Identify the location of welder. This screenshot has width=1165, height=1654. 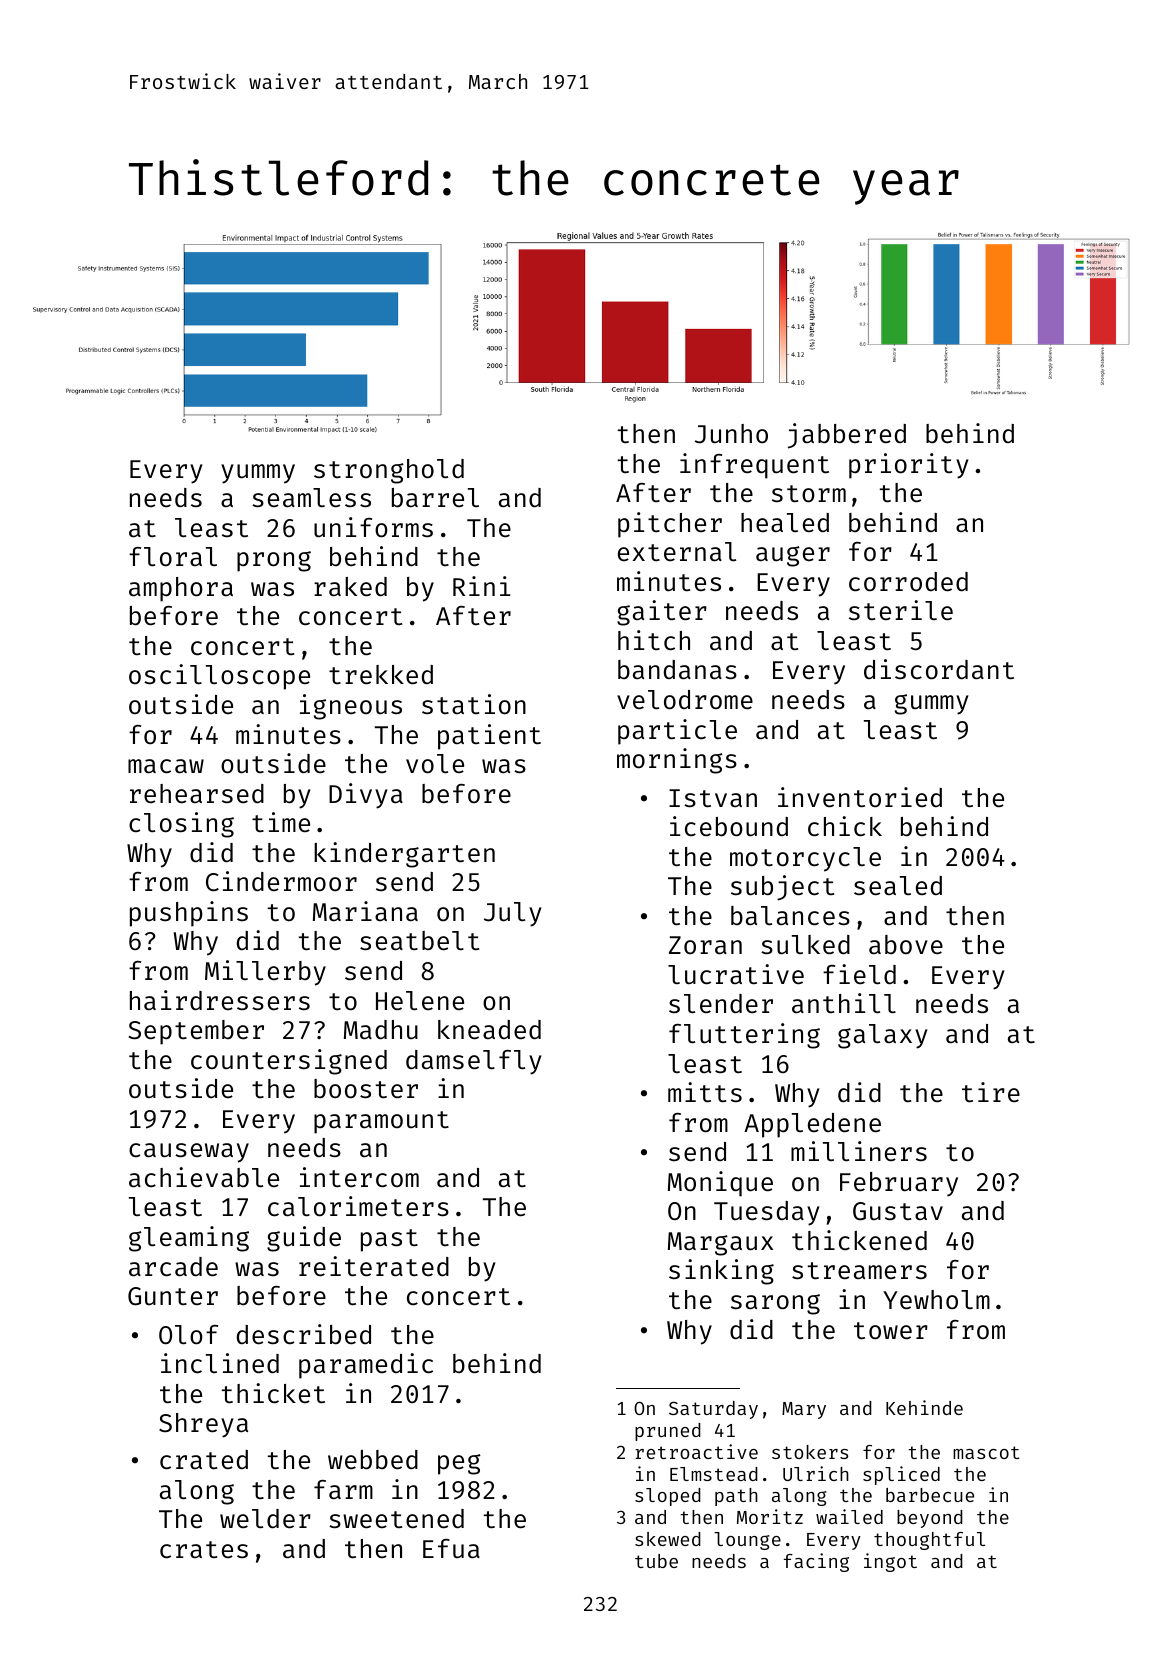
(265, 1519).
